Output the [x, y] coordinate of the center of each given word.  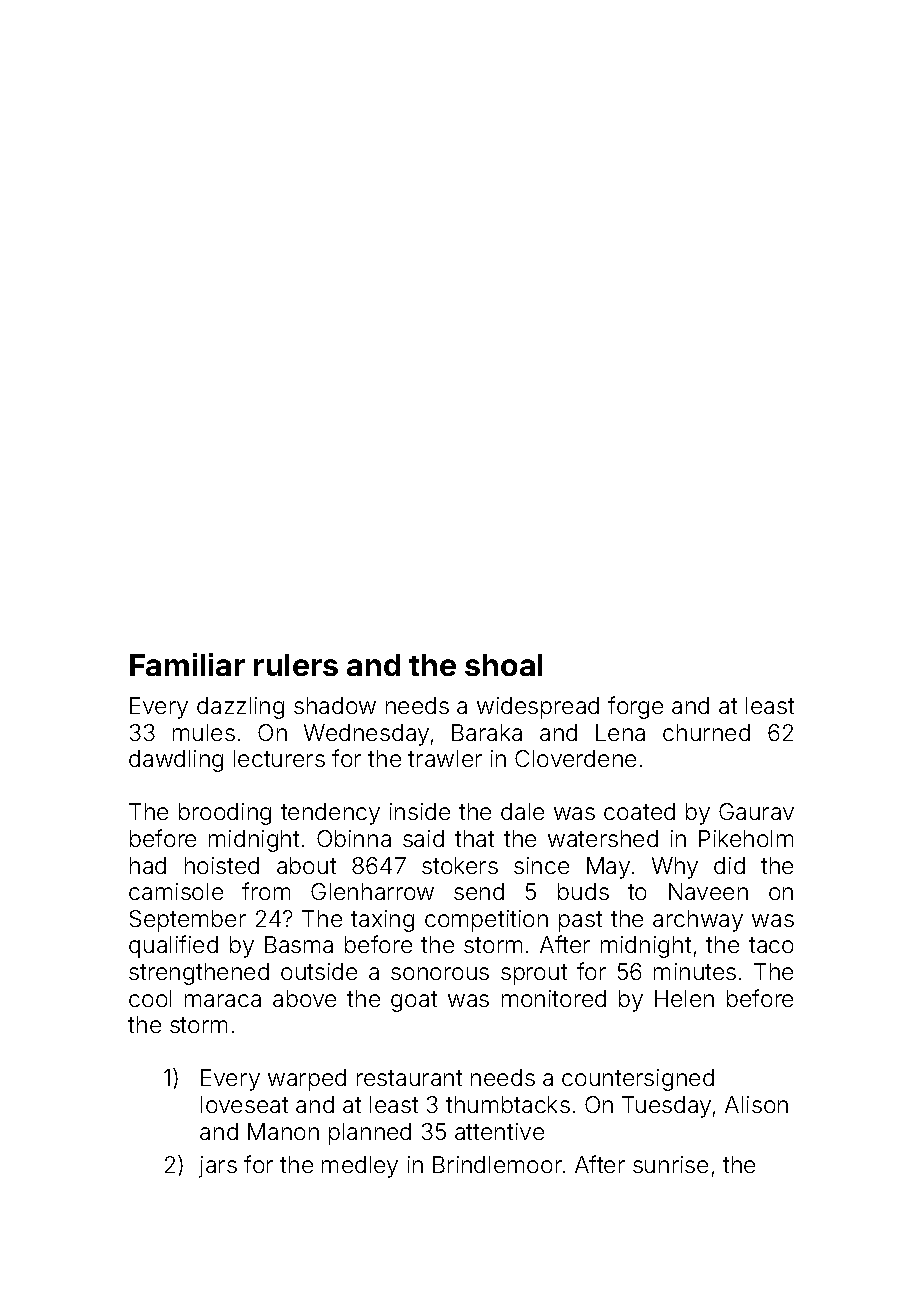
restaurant [409, 1078]
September [188, 921]
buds [583, 891]
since [541, 865]
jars [218, 1167]
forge [635, 707]
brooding [225, 814]
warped [307, 1080]
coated [639, 811]
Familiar [187, 664]
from [266, 891]
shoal [503, 665]
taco [771, 945]
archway [698, 921]
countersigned [638, 1080]
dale [522, 811]
